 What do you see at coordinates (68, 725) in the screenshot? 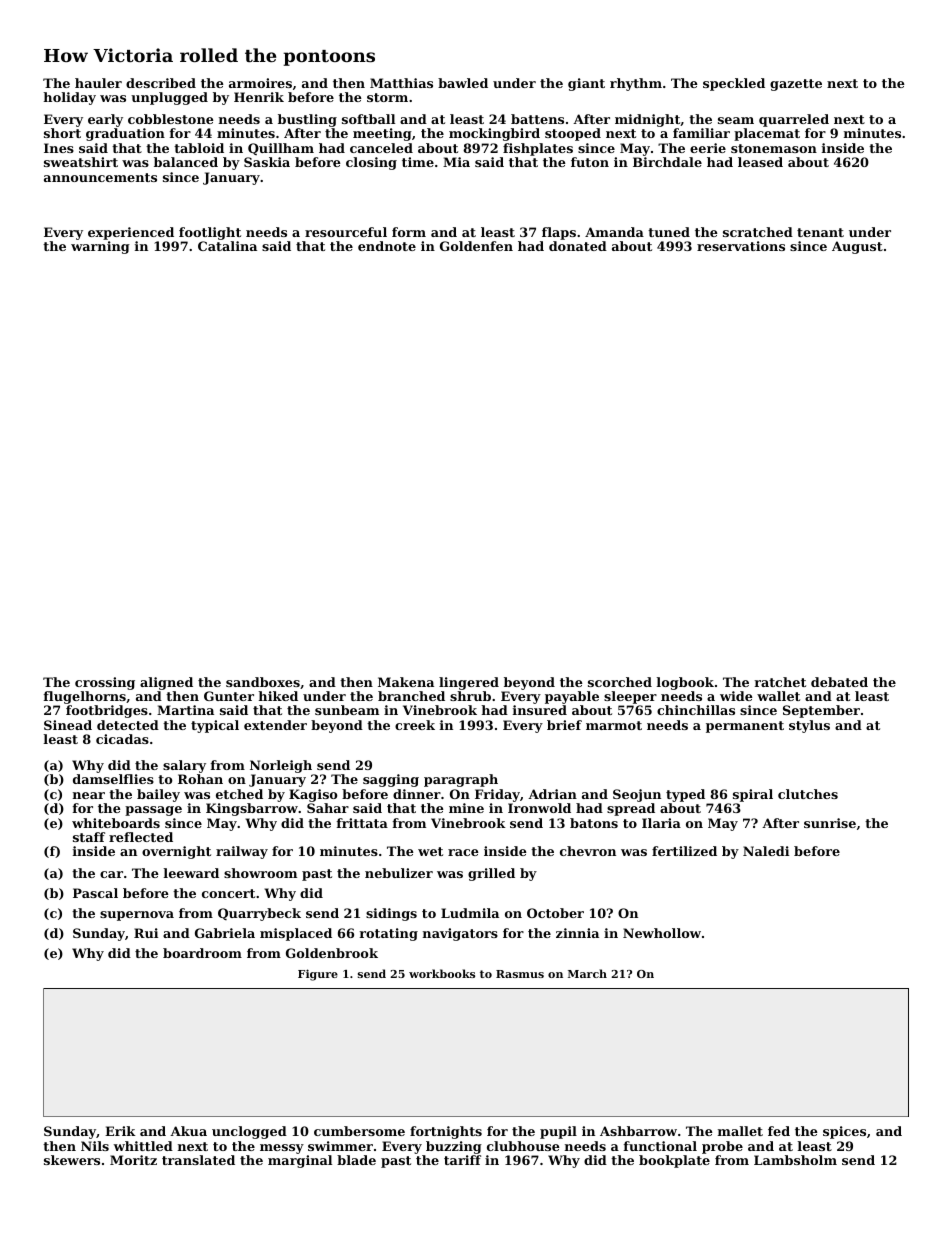
I see `Sinead` at bounding box center [68, 725].
